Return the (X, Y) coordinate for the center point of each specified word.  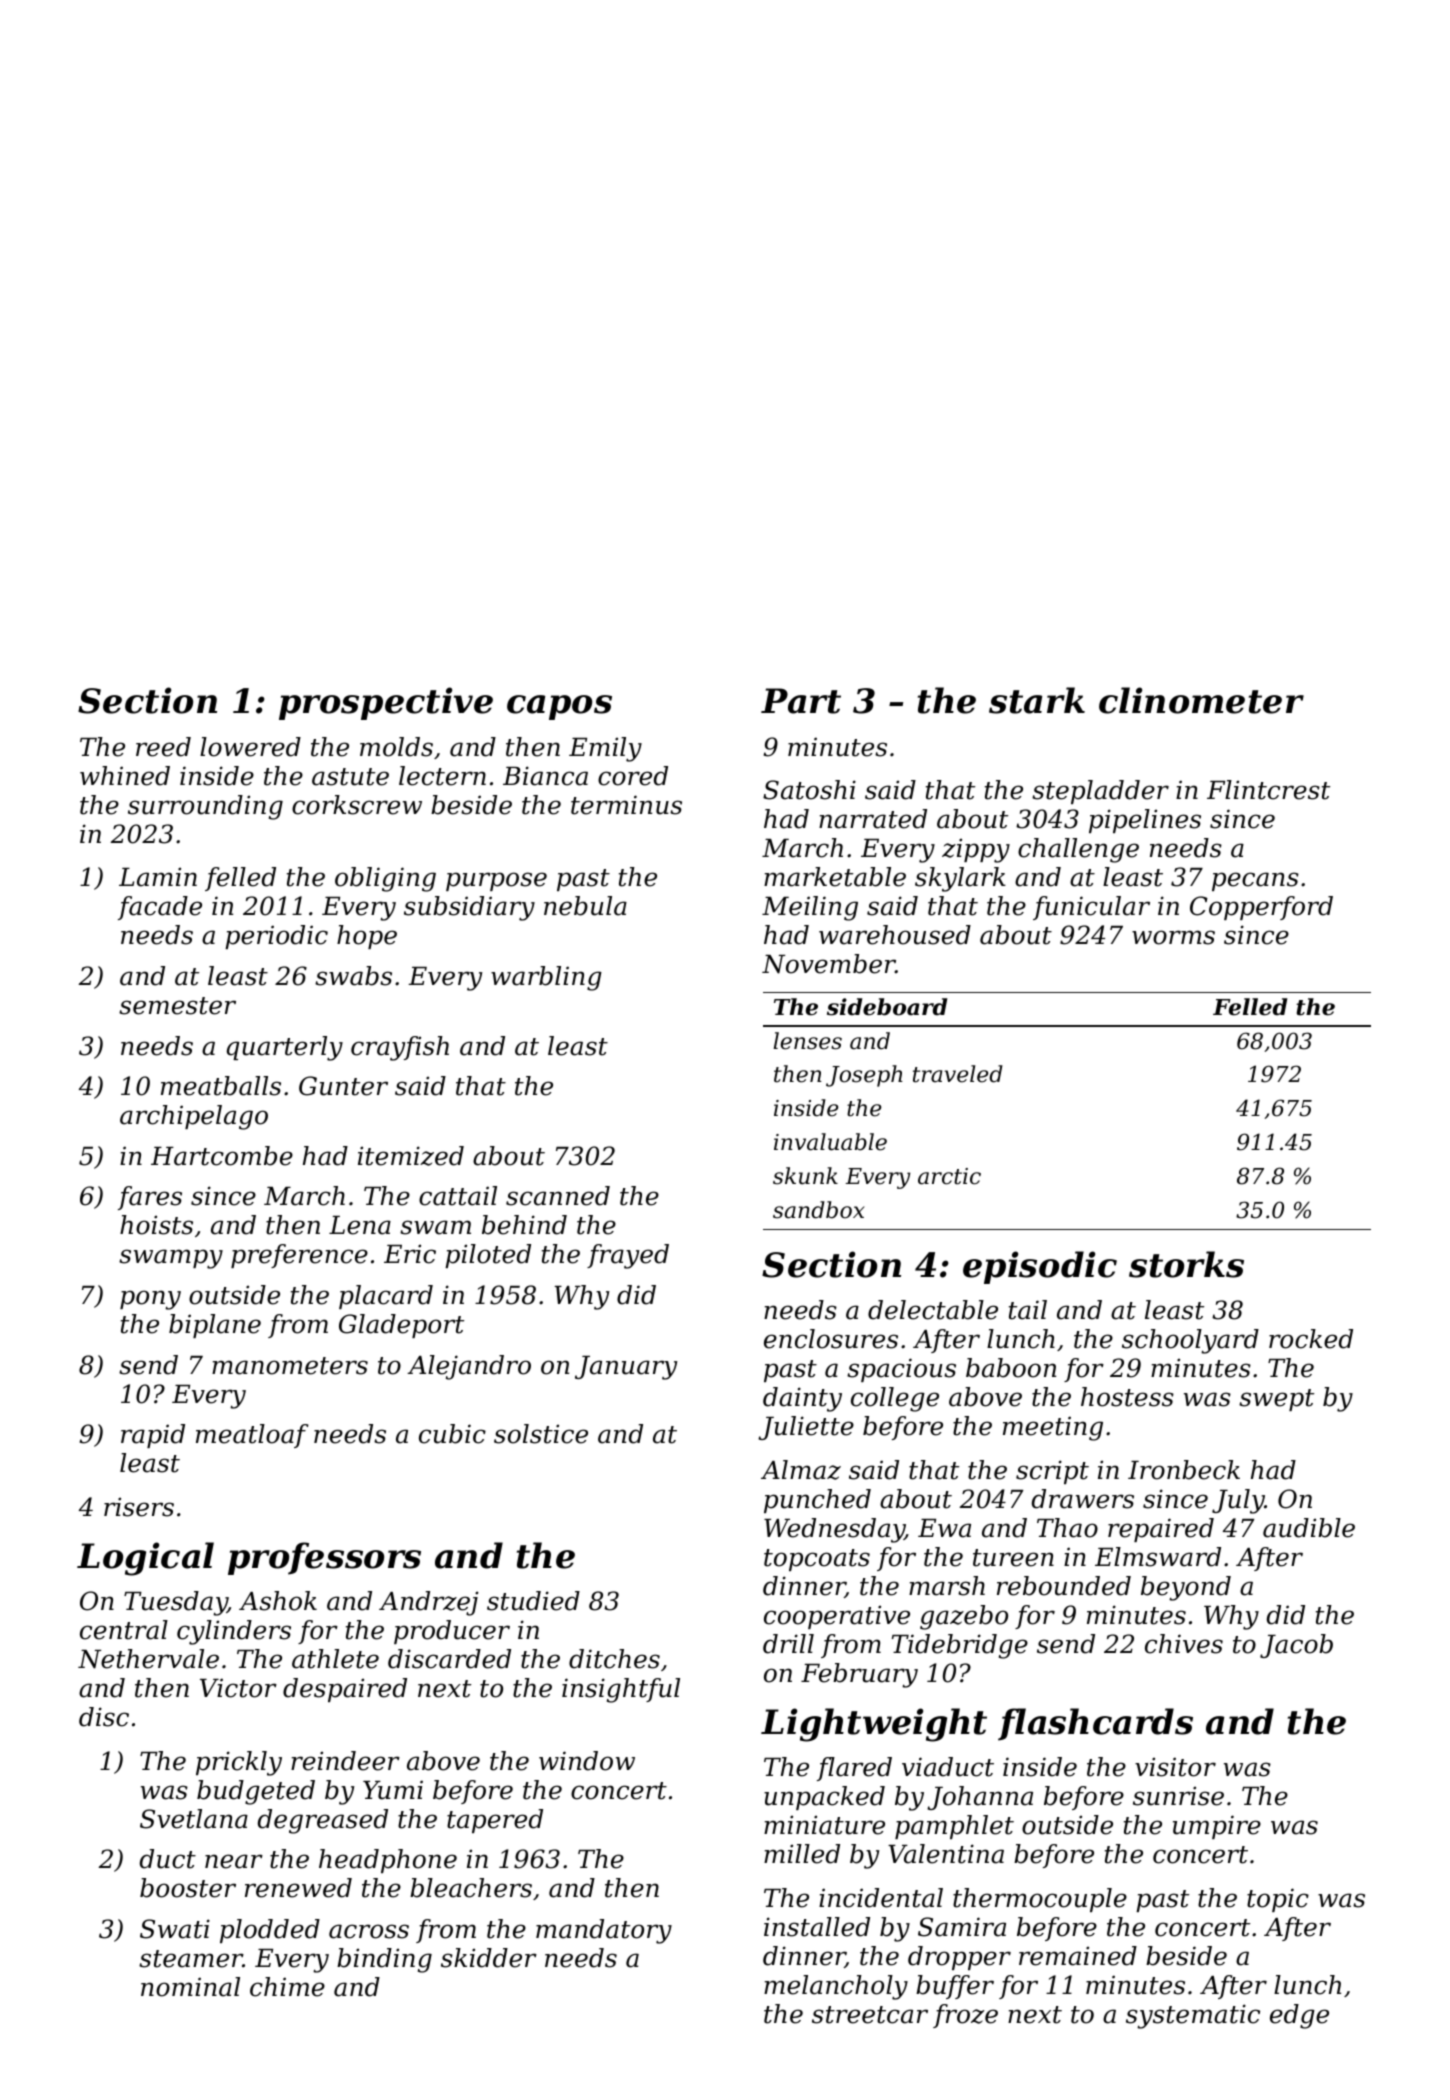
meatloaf (252, 1436)
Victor (238, 1688)
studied (533, 1601)
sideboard (887, 1007)
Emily (605, 749)
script (1052, 1472)
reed (163, 747)
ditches (614, 1659)
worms (1173, 937)
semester (177, 1006)
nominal (190, 1987)
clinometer (1201, 700)
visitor (1175, 1767)
